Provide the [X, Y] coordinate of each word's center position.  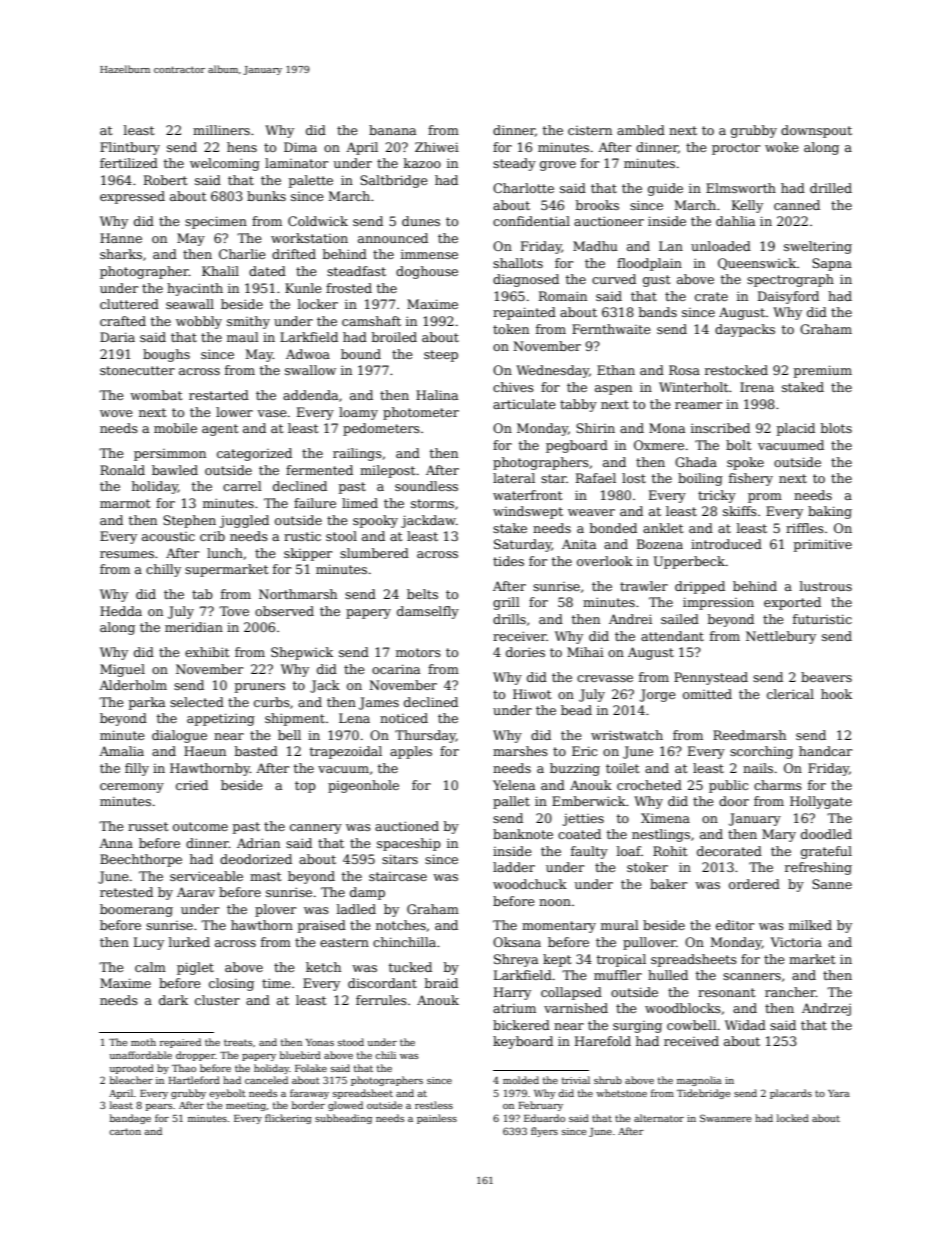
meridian [194, 627]
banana [392, 130]
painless [437, 1119]
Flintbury [130, 148]
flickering [288, 1119]
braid [441, 983]
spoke [745, 463]
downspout [816, 131]
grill [506, 603]
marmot [125, 503]
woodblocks [683, 1008]
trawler [644, 586]
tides [508, 561]
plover [275, 910]
